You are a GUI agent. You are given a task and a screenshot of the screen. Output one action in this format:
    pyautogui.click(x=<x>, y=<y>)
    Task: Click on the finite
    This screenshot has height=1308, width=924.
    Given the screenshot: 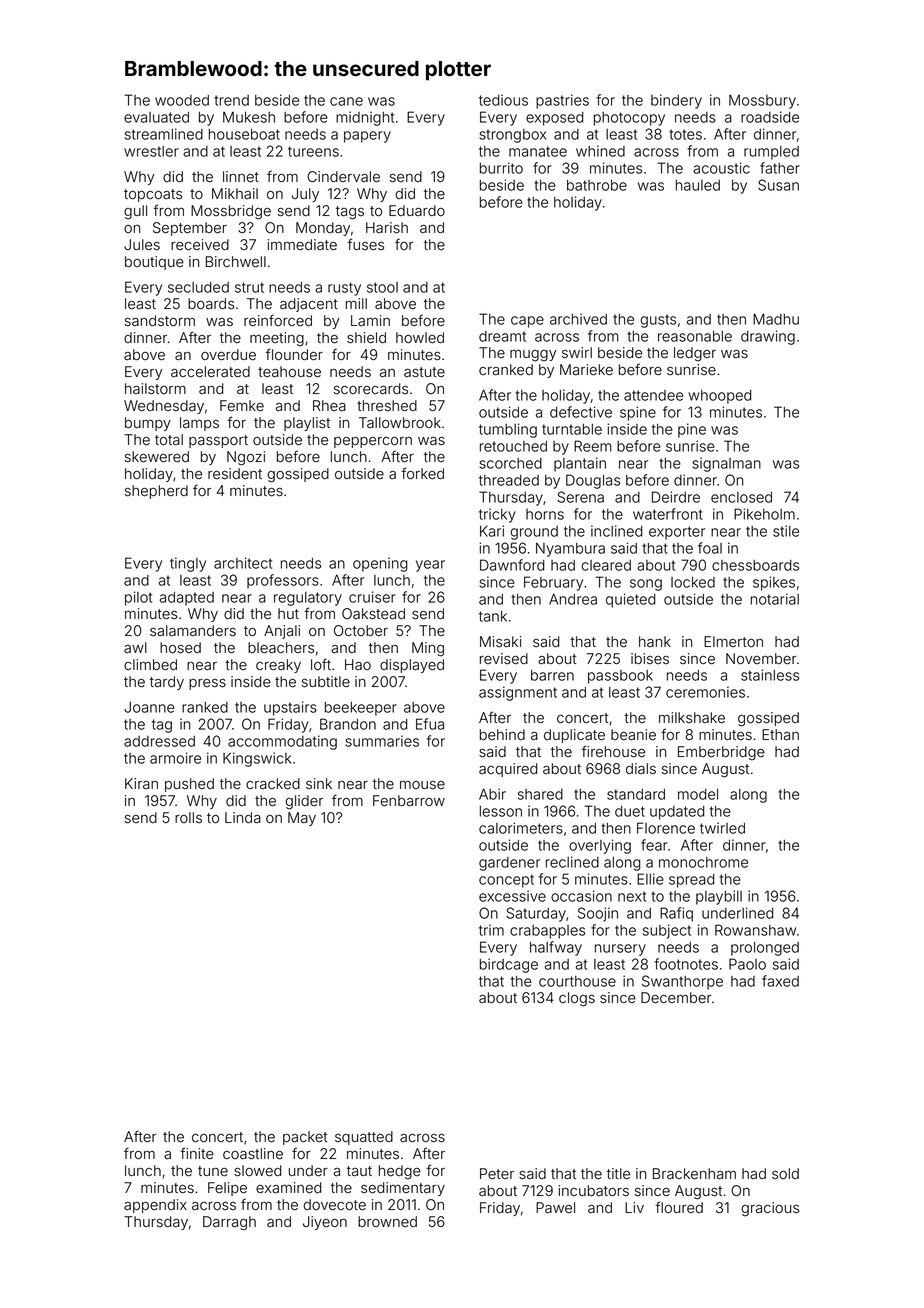 What is the action you would take?
    pyautogui.click(x=197, y=1153)
